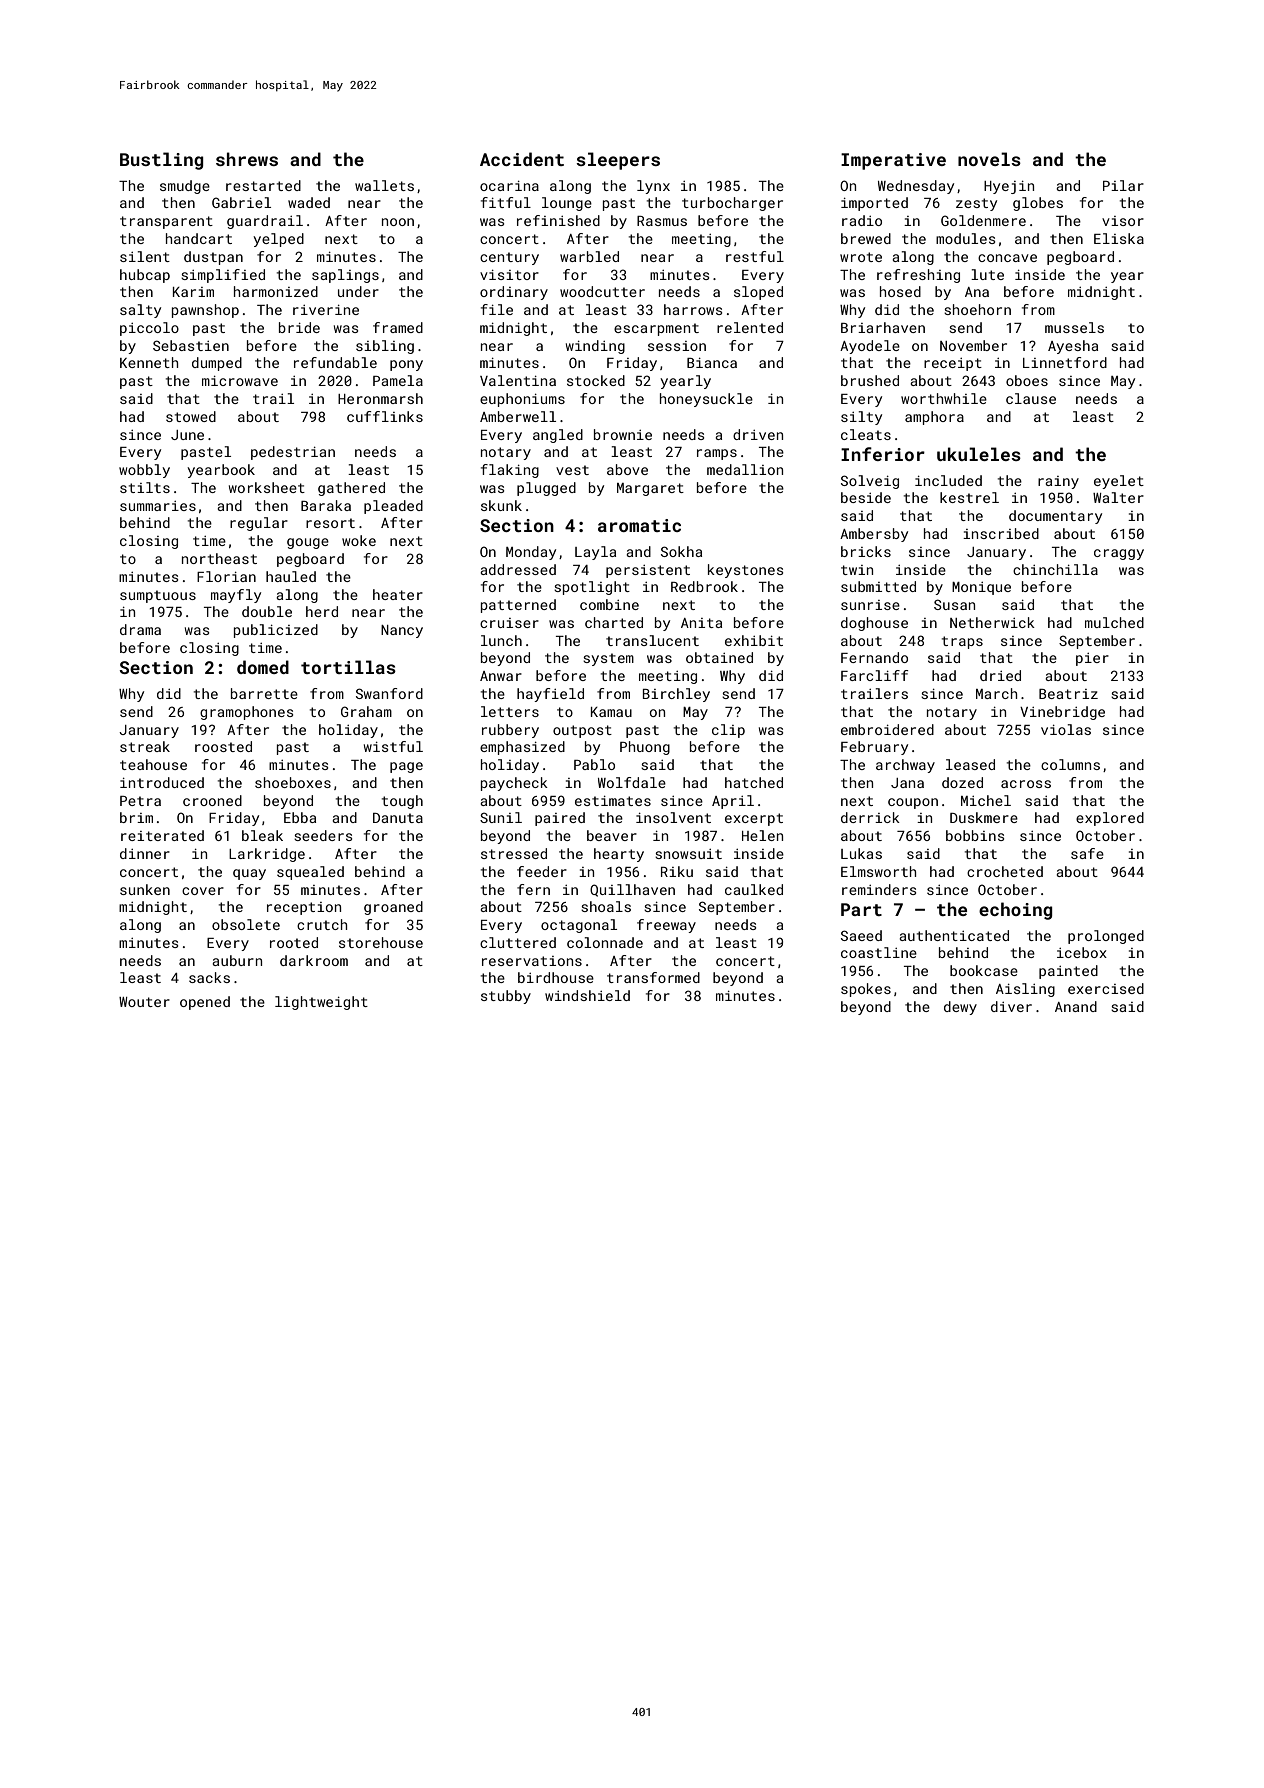 Image resolution: width=1264 pixels, height=1788 pixels. Describe the element at coordinates (145, 746) in the image. I see `streak` at that location.
